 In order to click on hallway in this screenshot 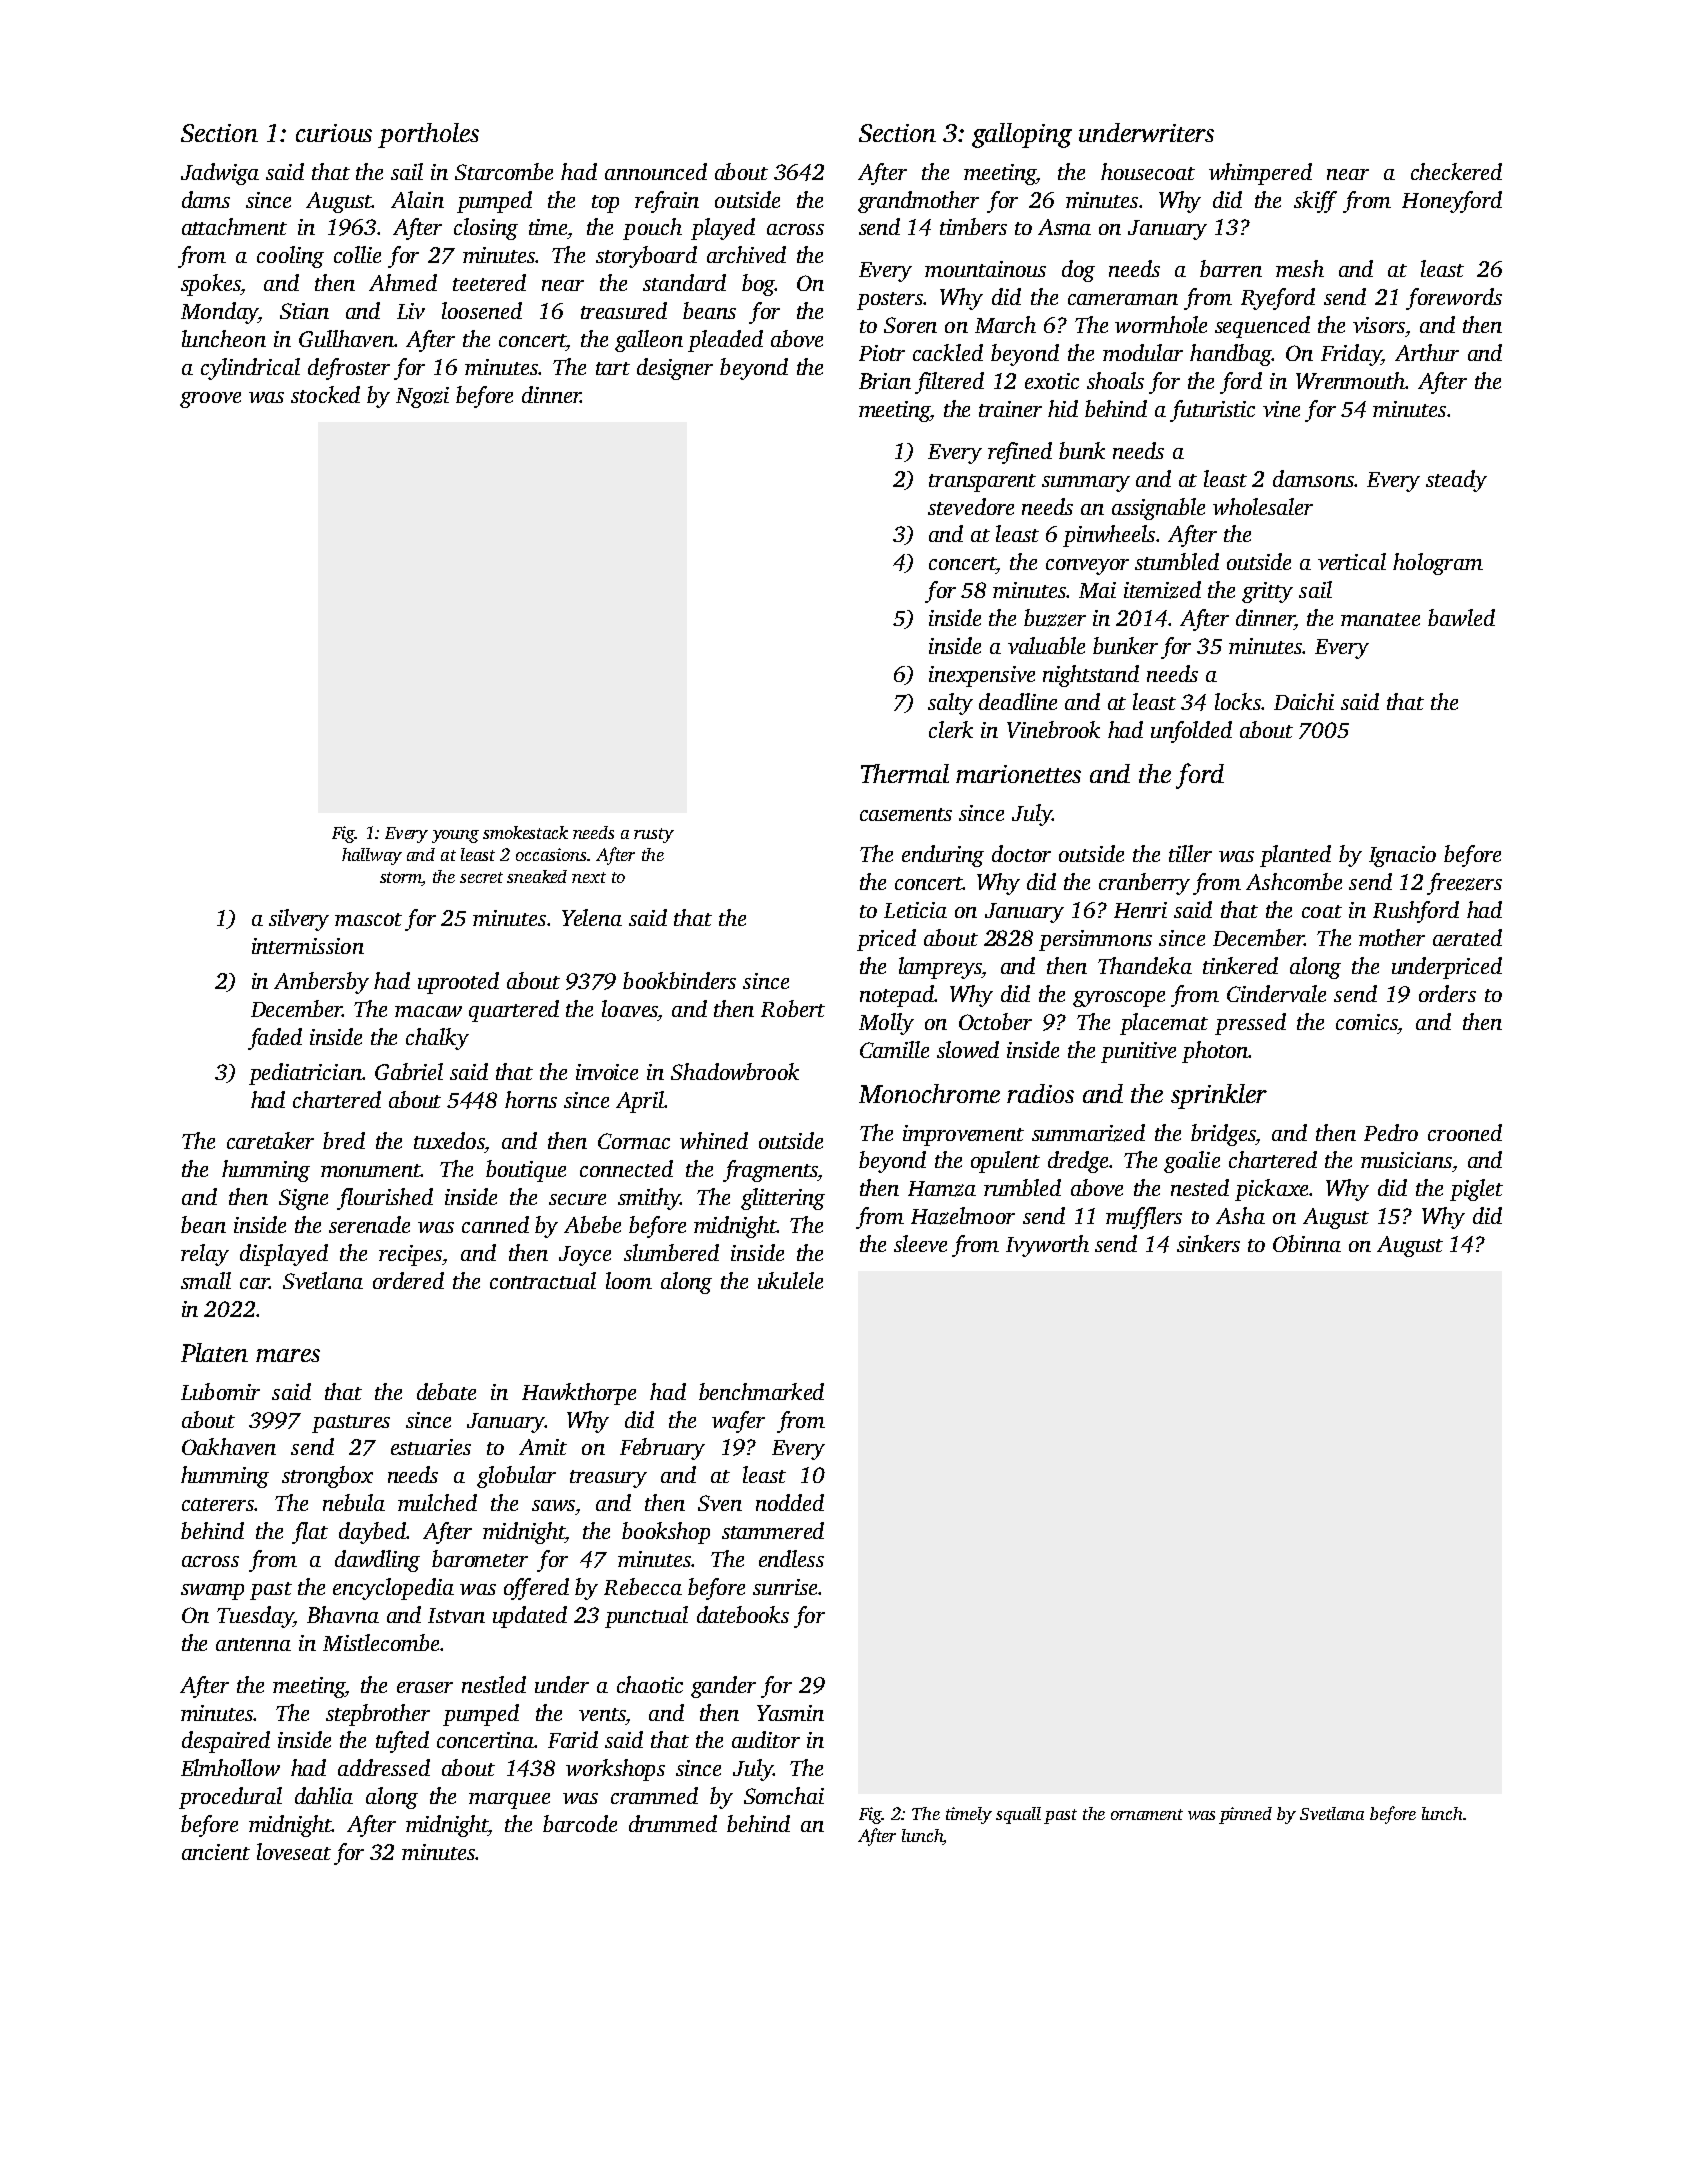, I will do `click(372, 856)`.
